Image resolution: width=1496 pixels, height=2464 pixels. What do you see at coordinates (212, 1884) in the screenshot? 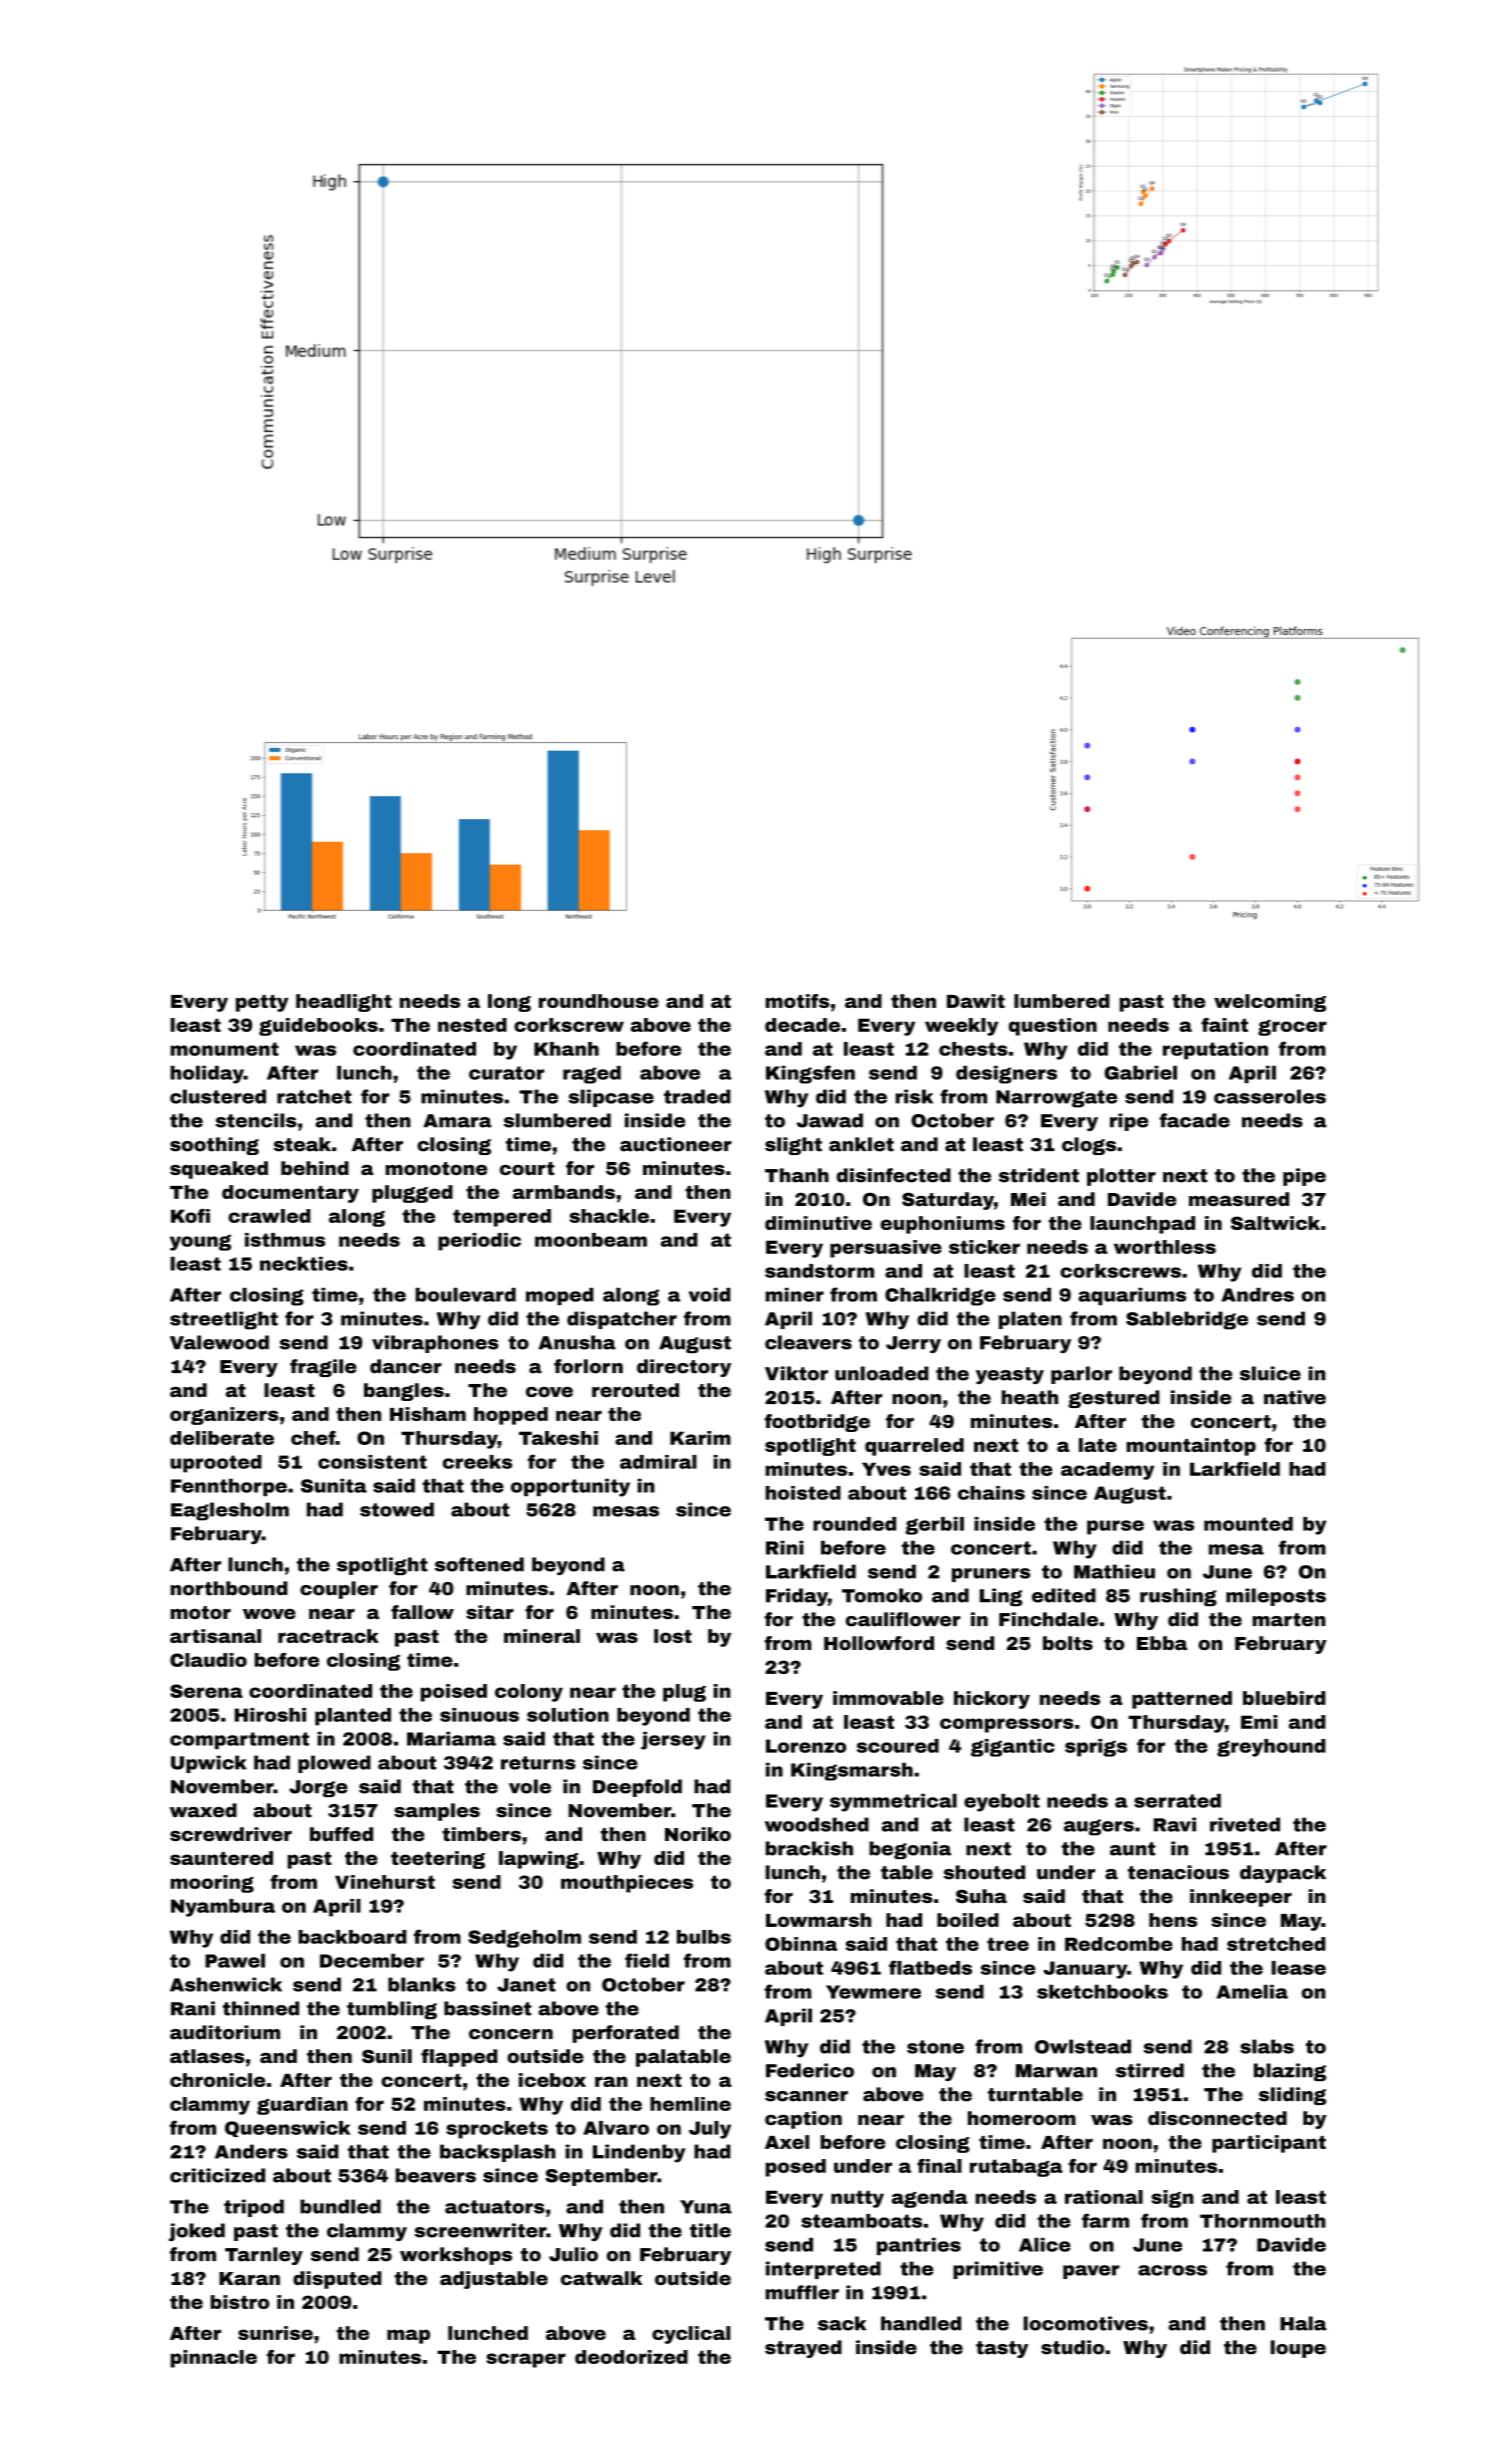
I see `mooring` at bounding box center [212, 1884].
